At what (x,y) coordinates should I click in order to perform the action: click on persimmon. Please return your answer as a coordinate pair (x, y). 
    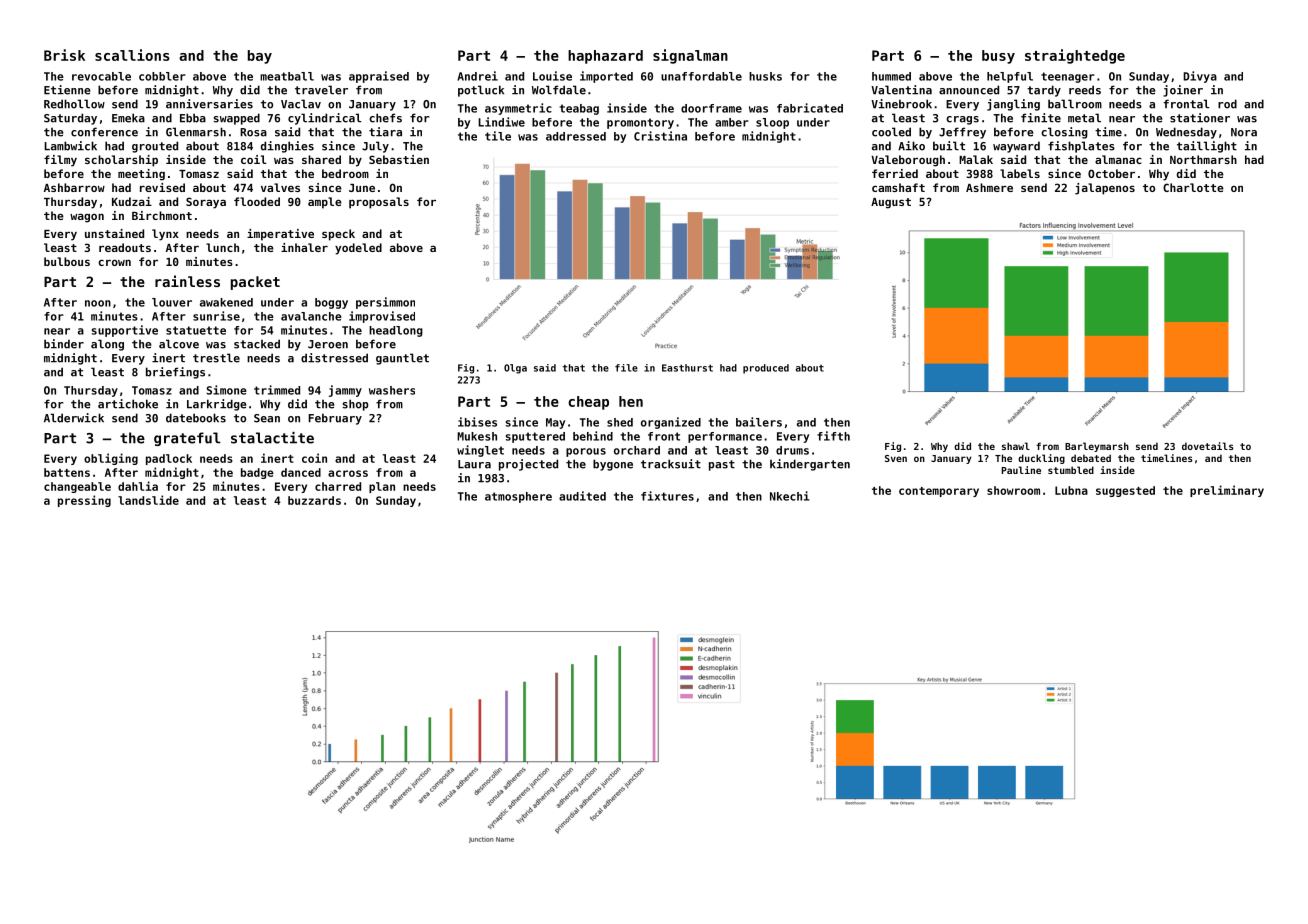
    Looking at the image, I should click on (385, 303).
